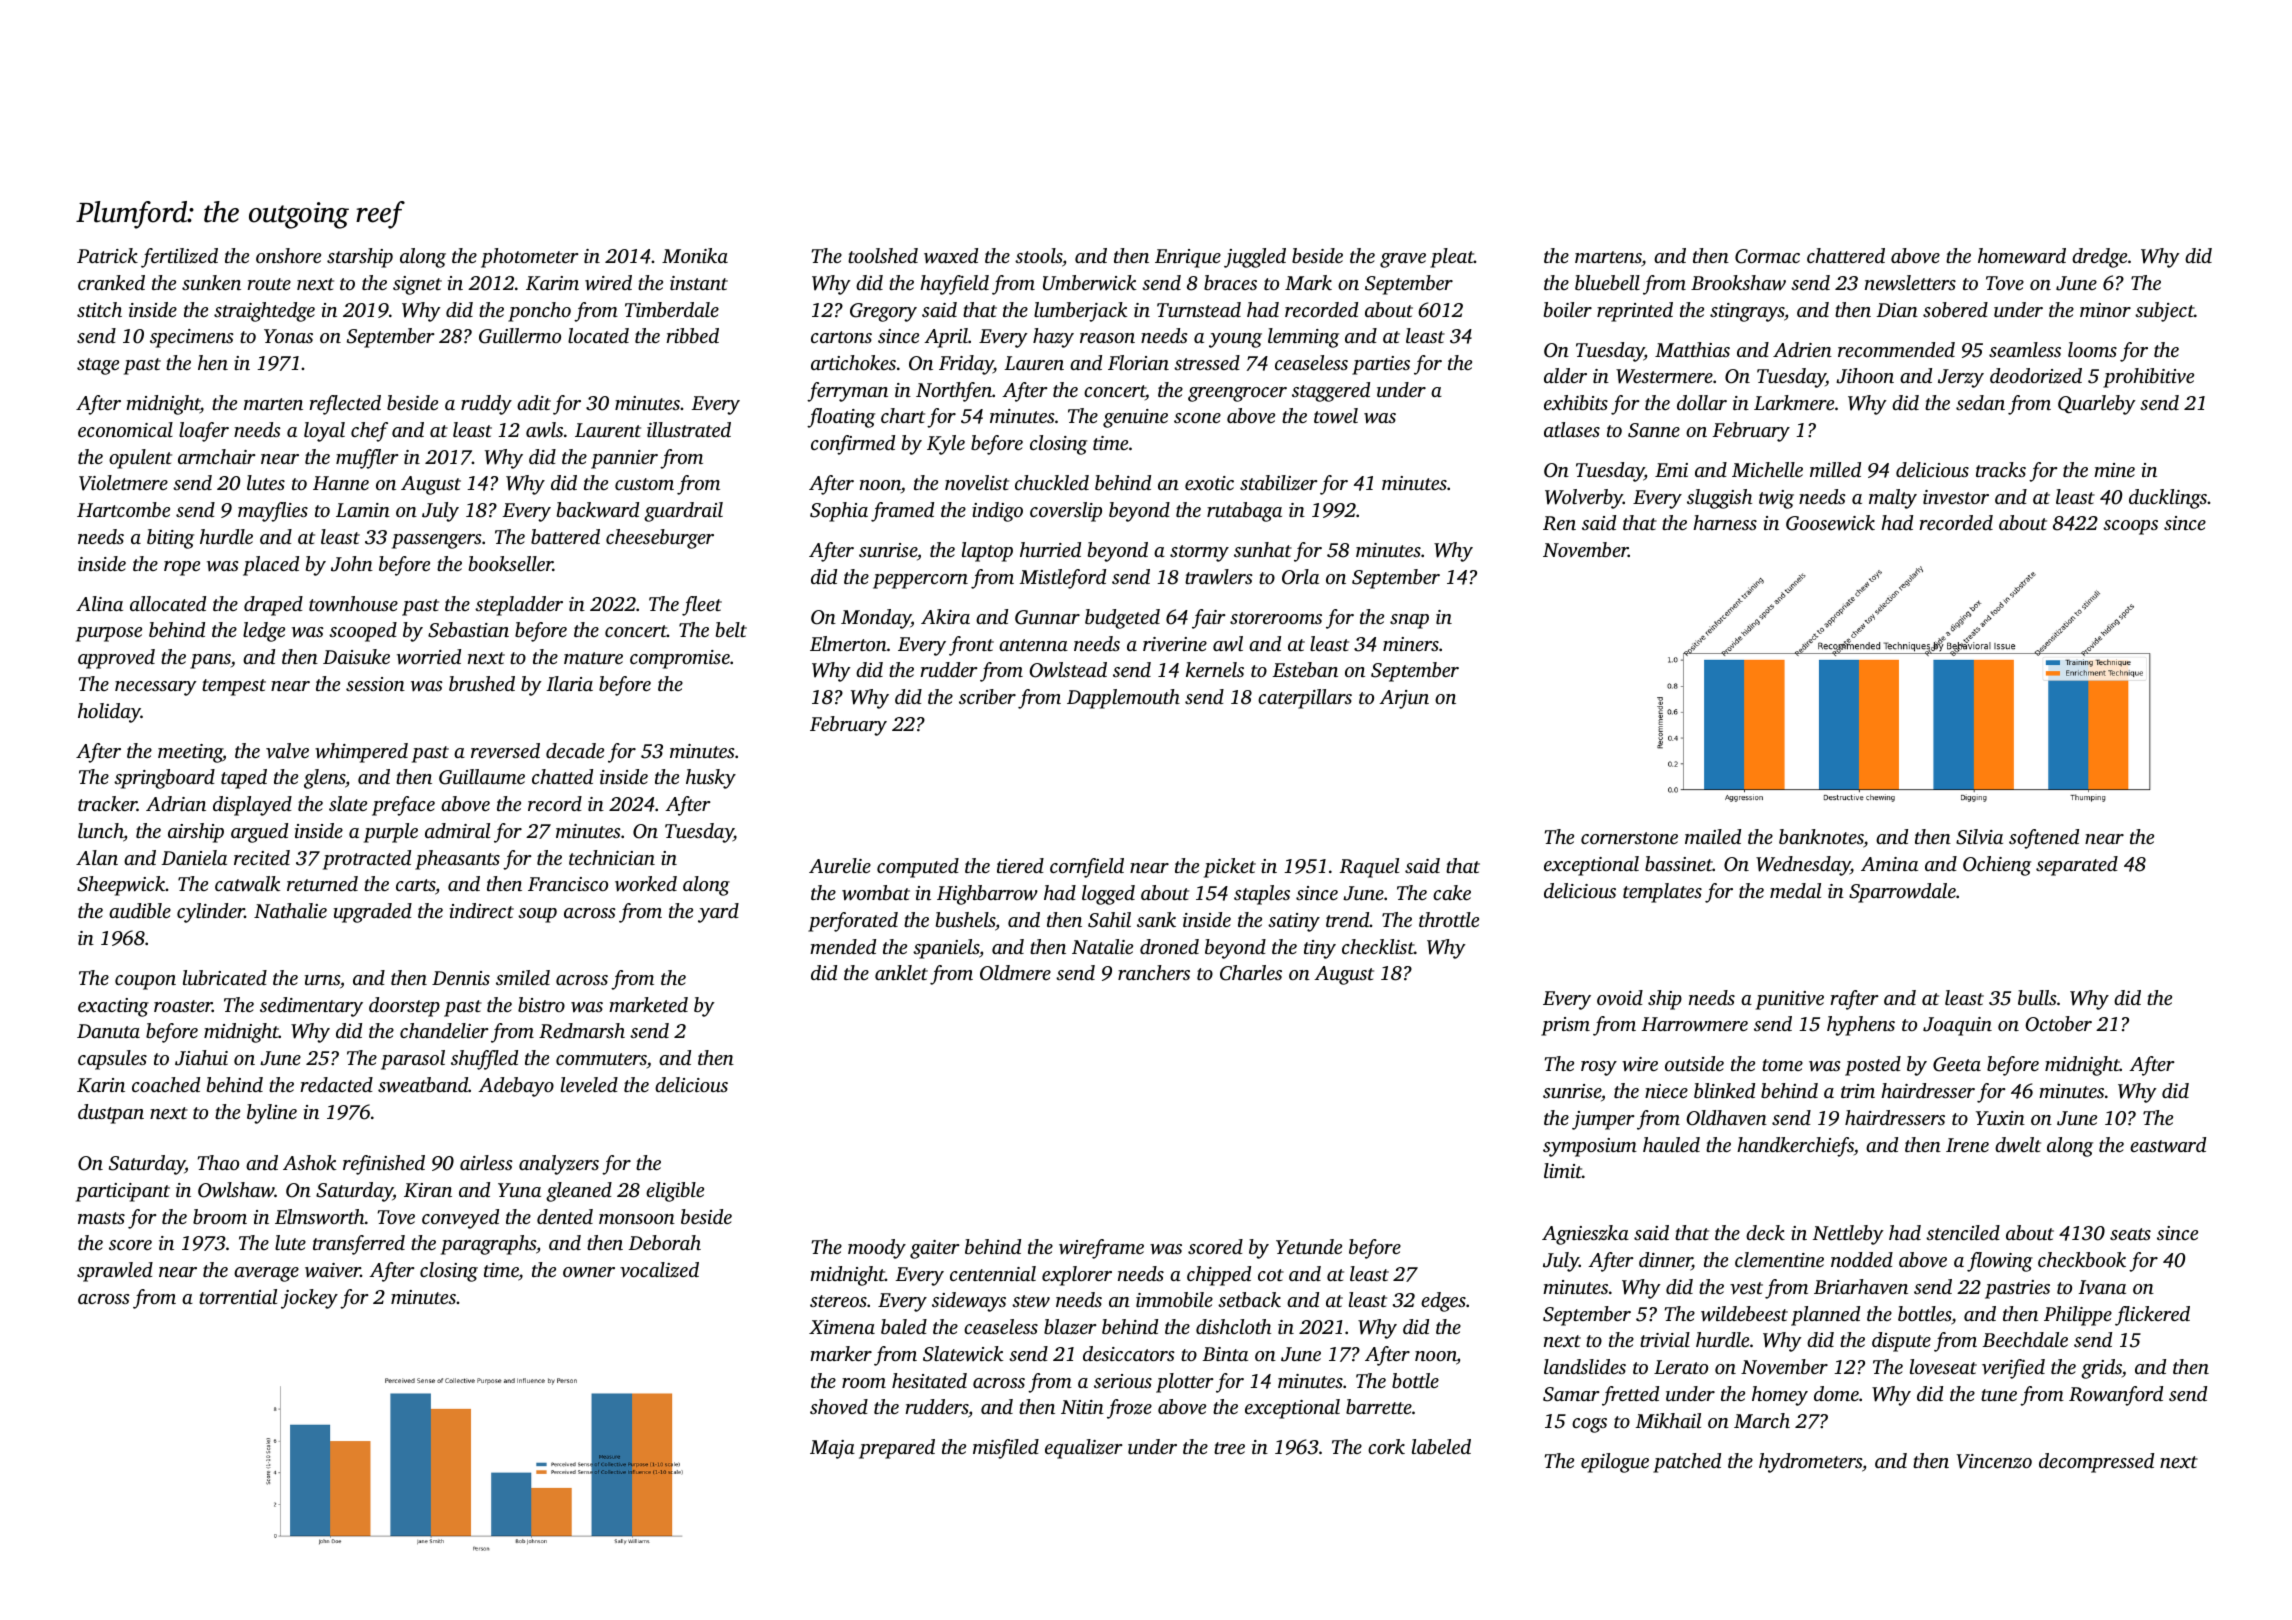  What do you see at coordinates (145, 982) in the image?
I see `coupon` at bounding box center [145, 982].
